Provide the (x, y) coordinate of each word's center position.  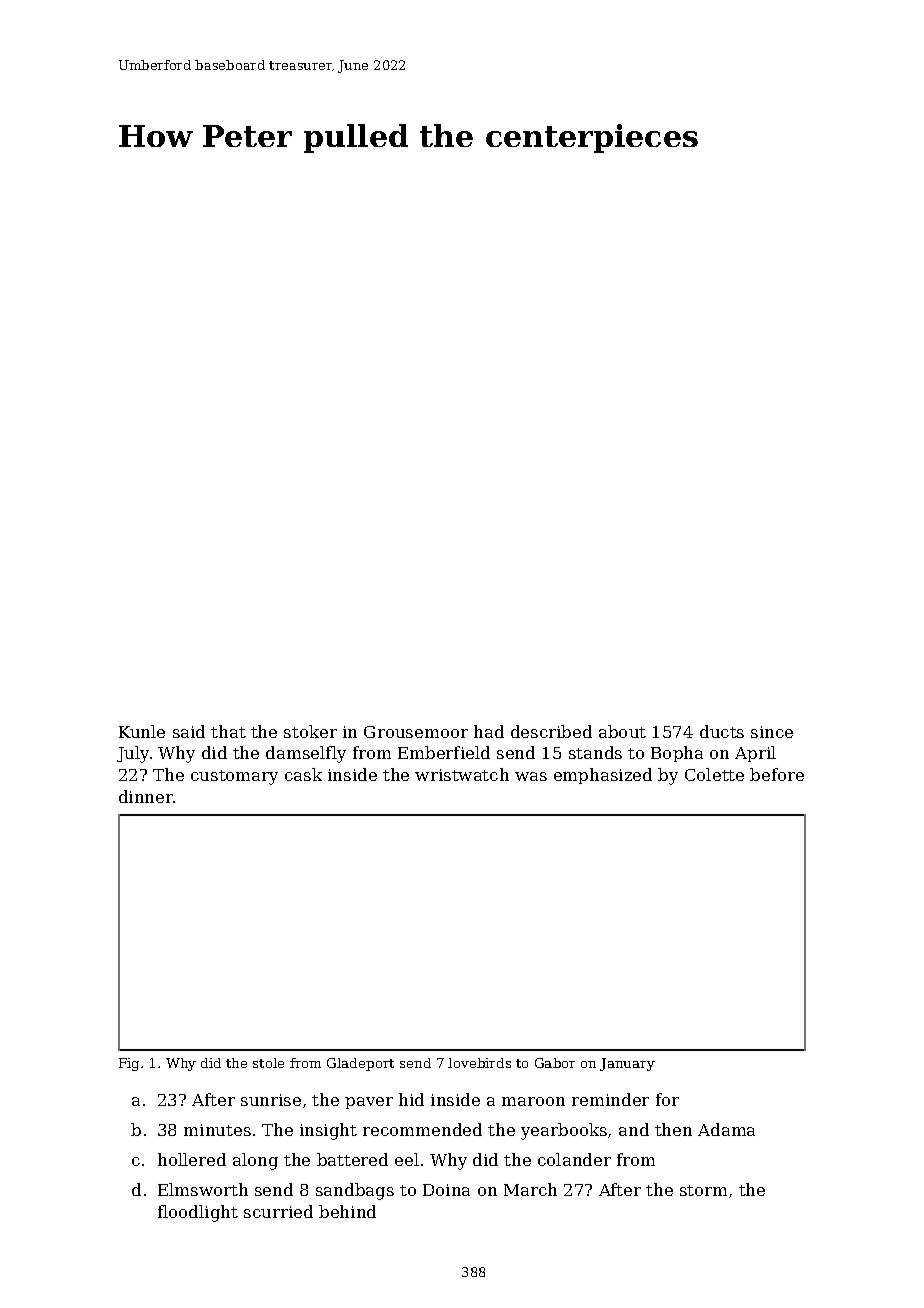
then (673, 1129)
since (772, 732)
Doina (446, 1190)
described (551, 731)
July (133, 754)
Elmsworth (203, 1189)
